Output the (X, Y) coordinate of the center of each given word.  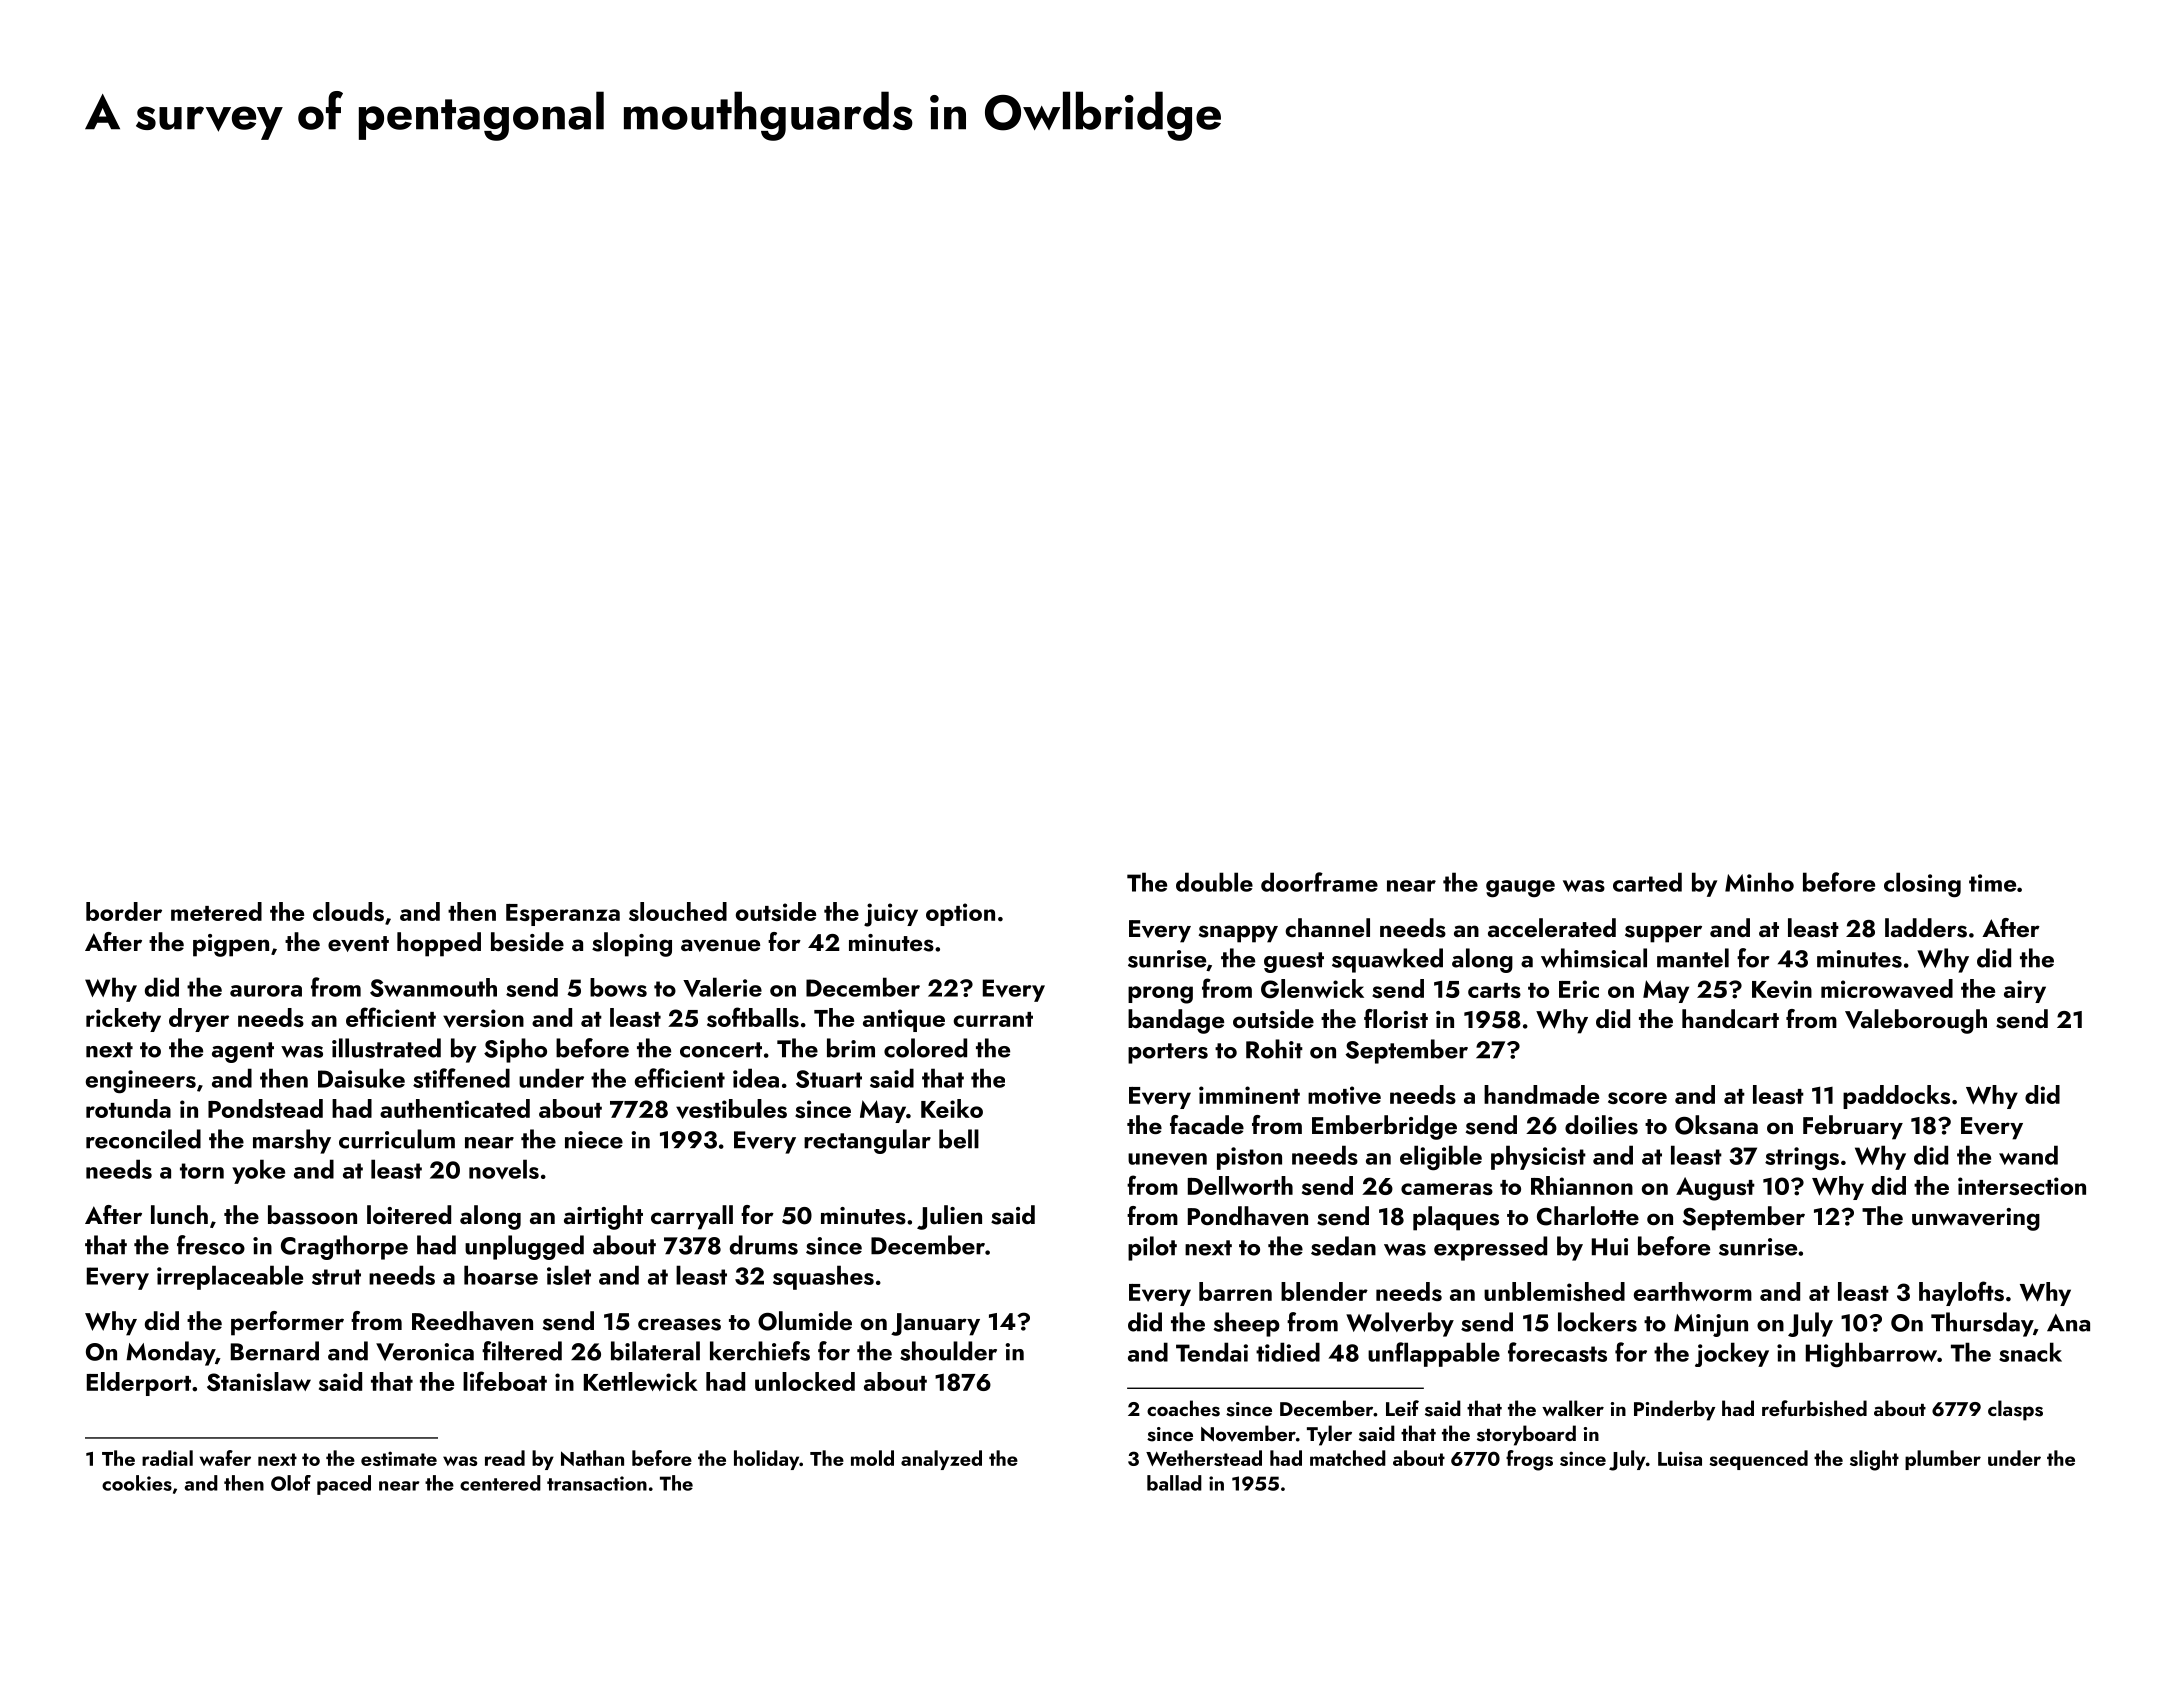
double (1214, 882)
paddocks (1896, 1097)
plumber (1943, 1460)
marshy (292, 1141)
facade (1207, 1124)
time (1992, 883)
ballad (1174, 1483)
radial (167, 1458)
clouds (348, 911)
